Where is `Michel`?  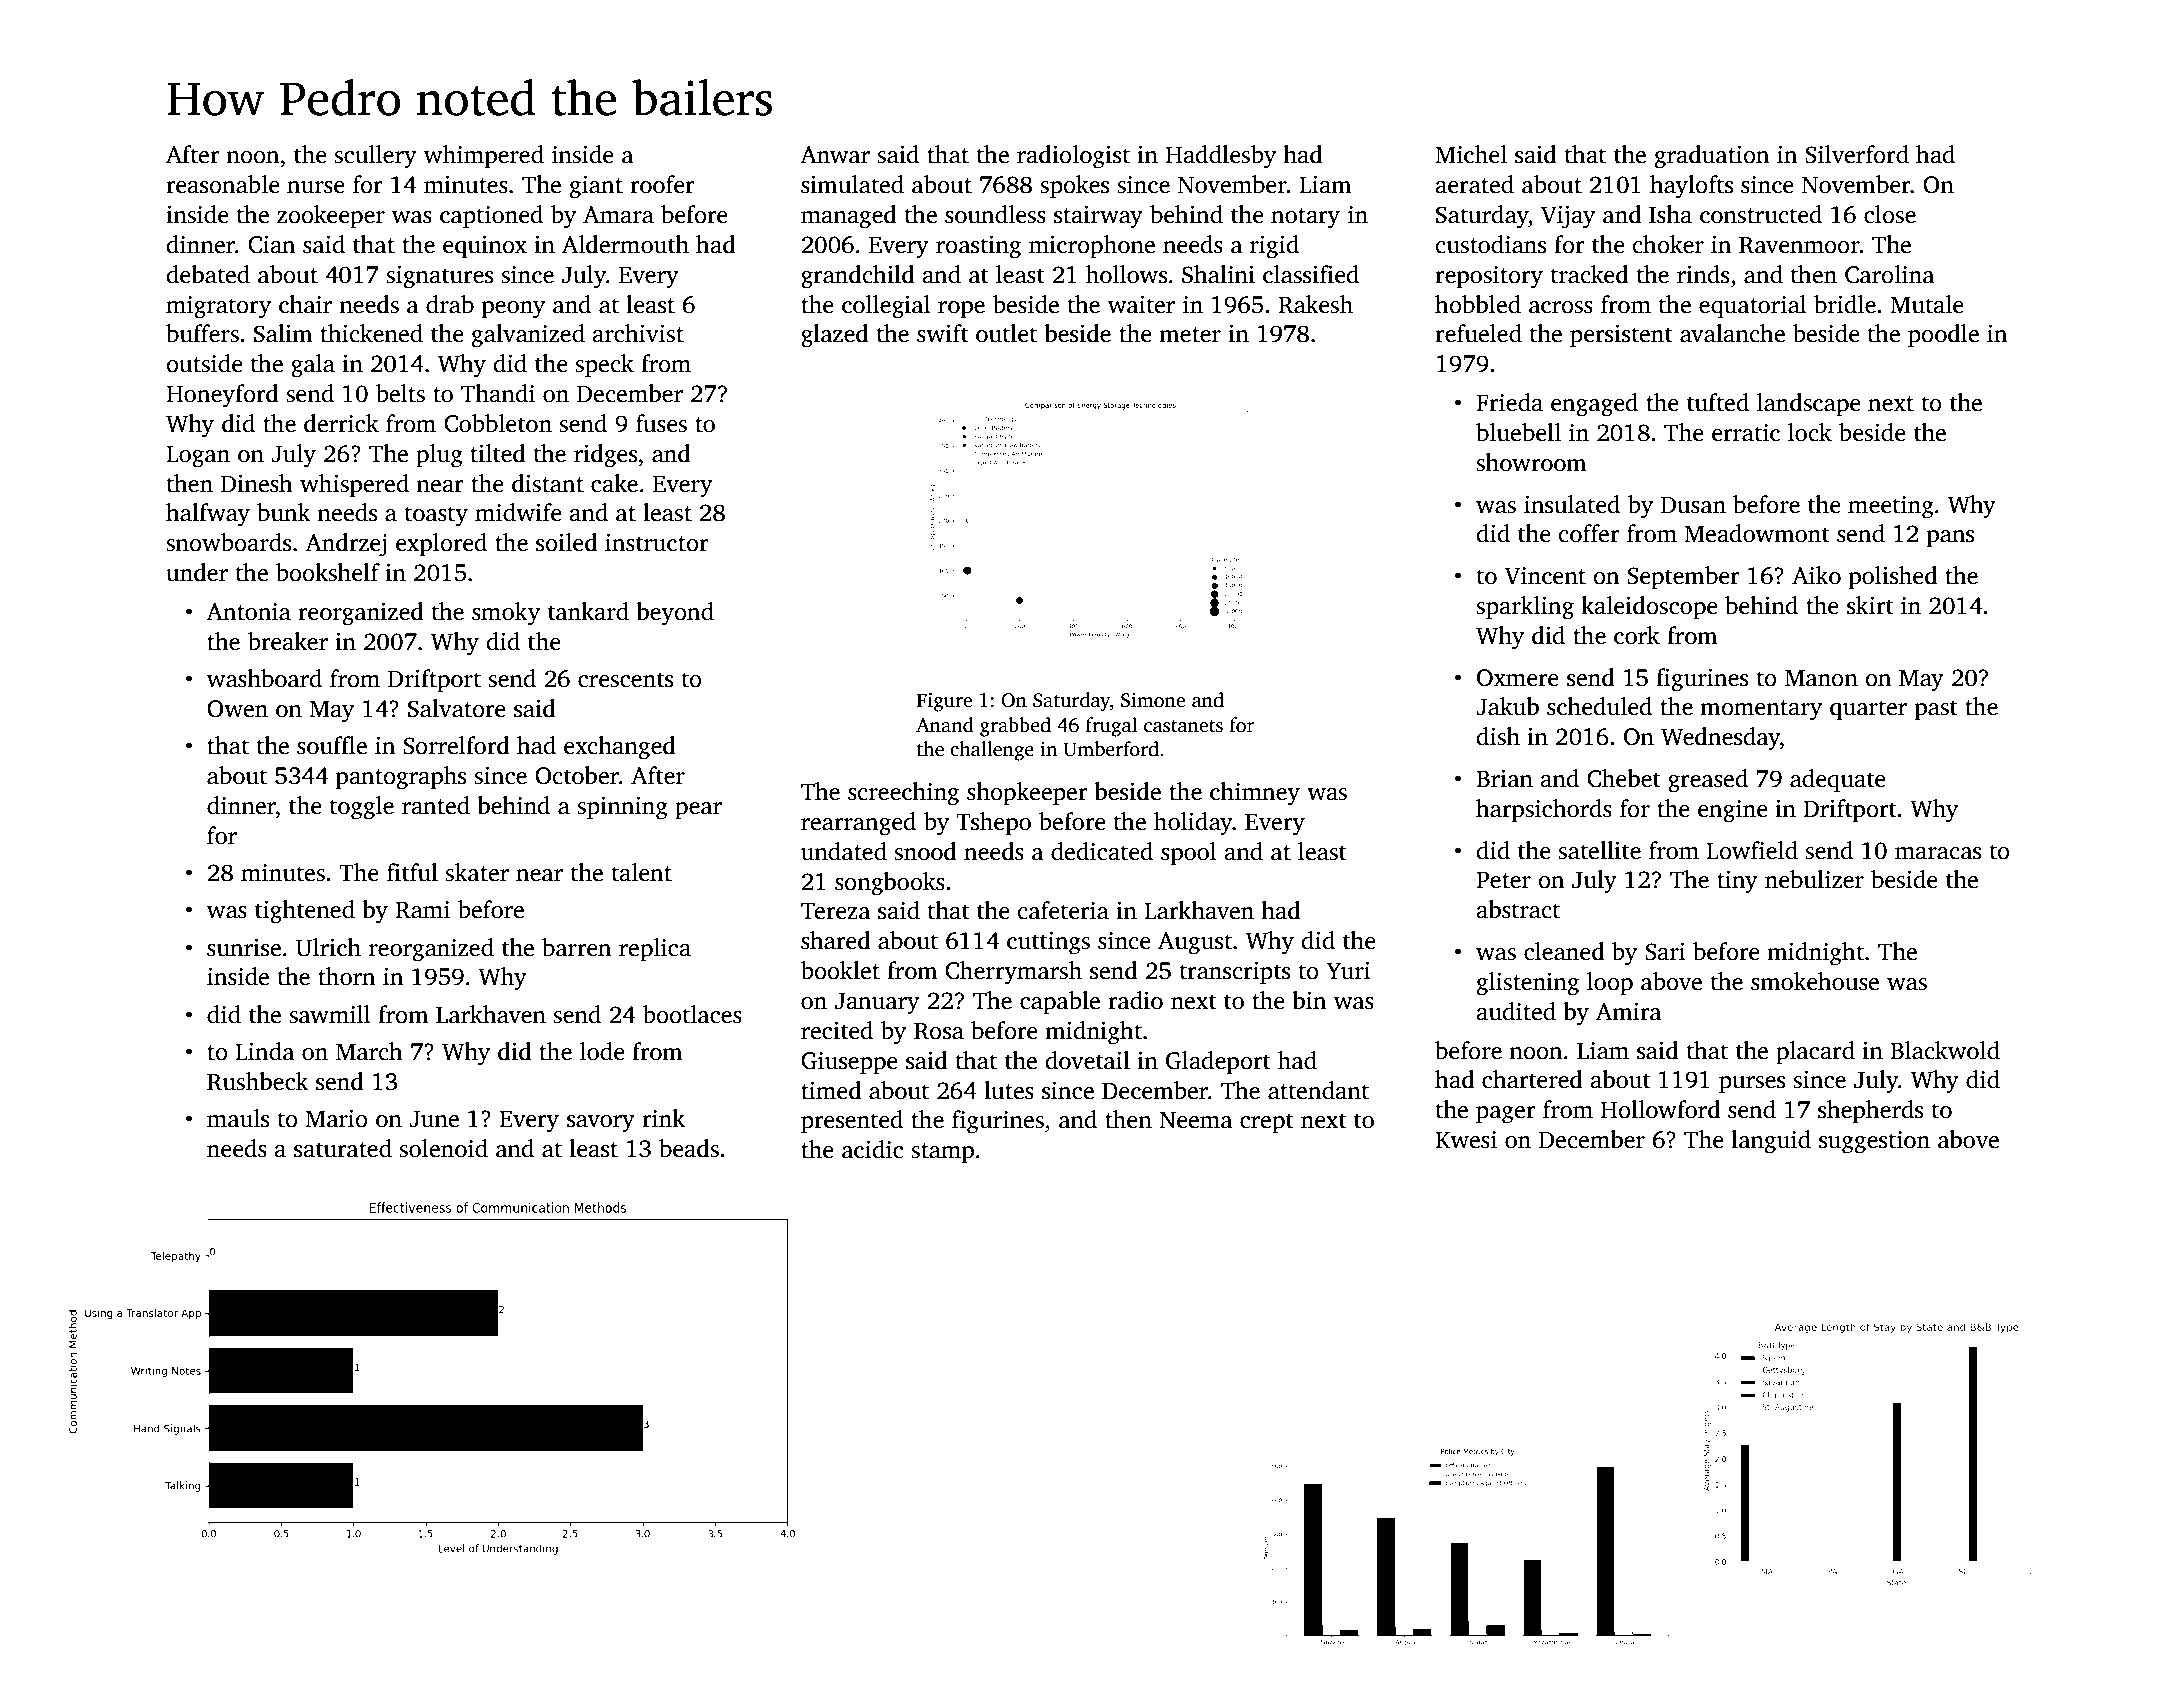 Michel is located at coordinates (1471, 154).
